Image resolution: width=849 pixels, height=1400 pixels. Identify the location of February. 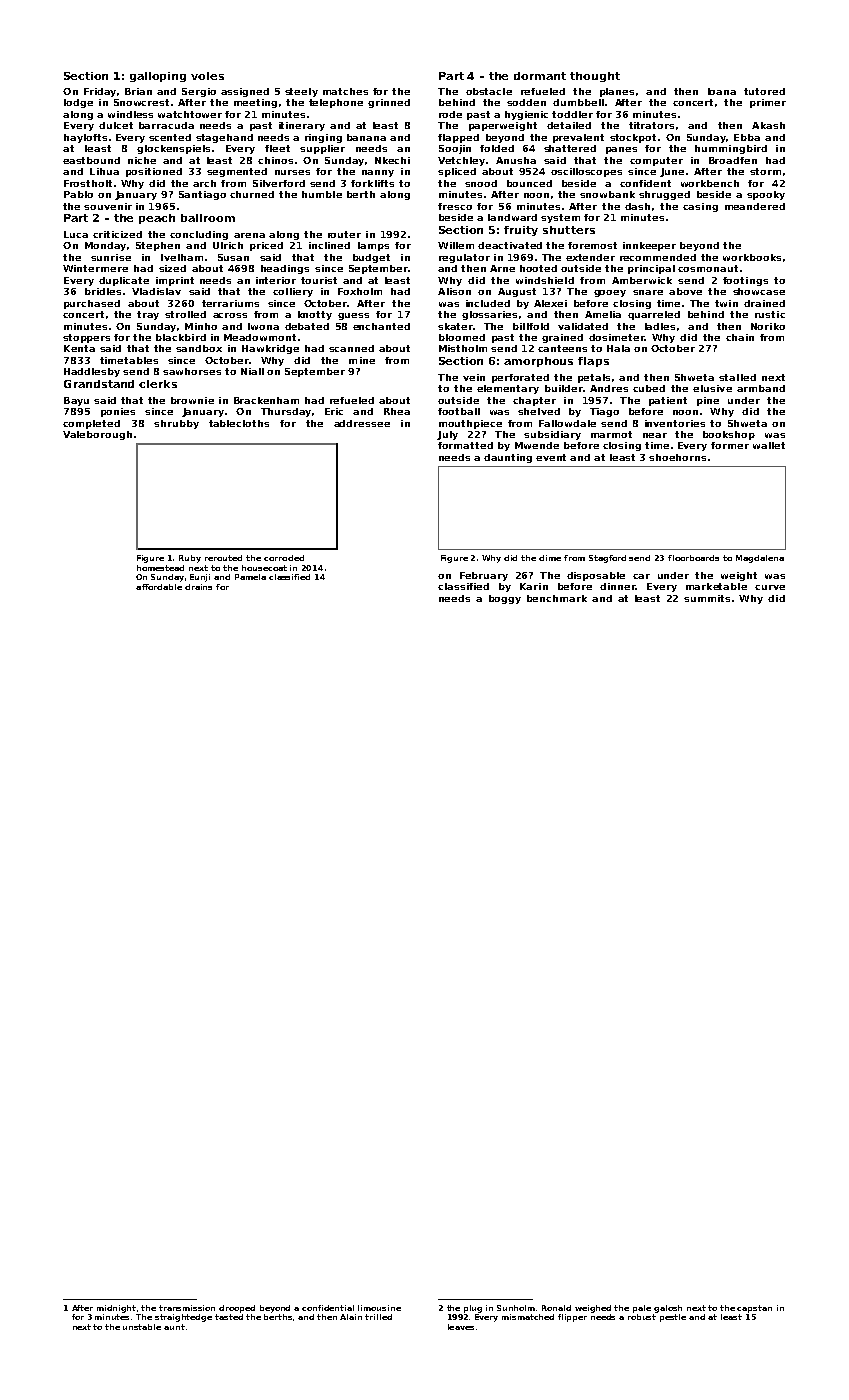
(484, 576).
